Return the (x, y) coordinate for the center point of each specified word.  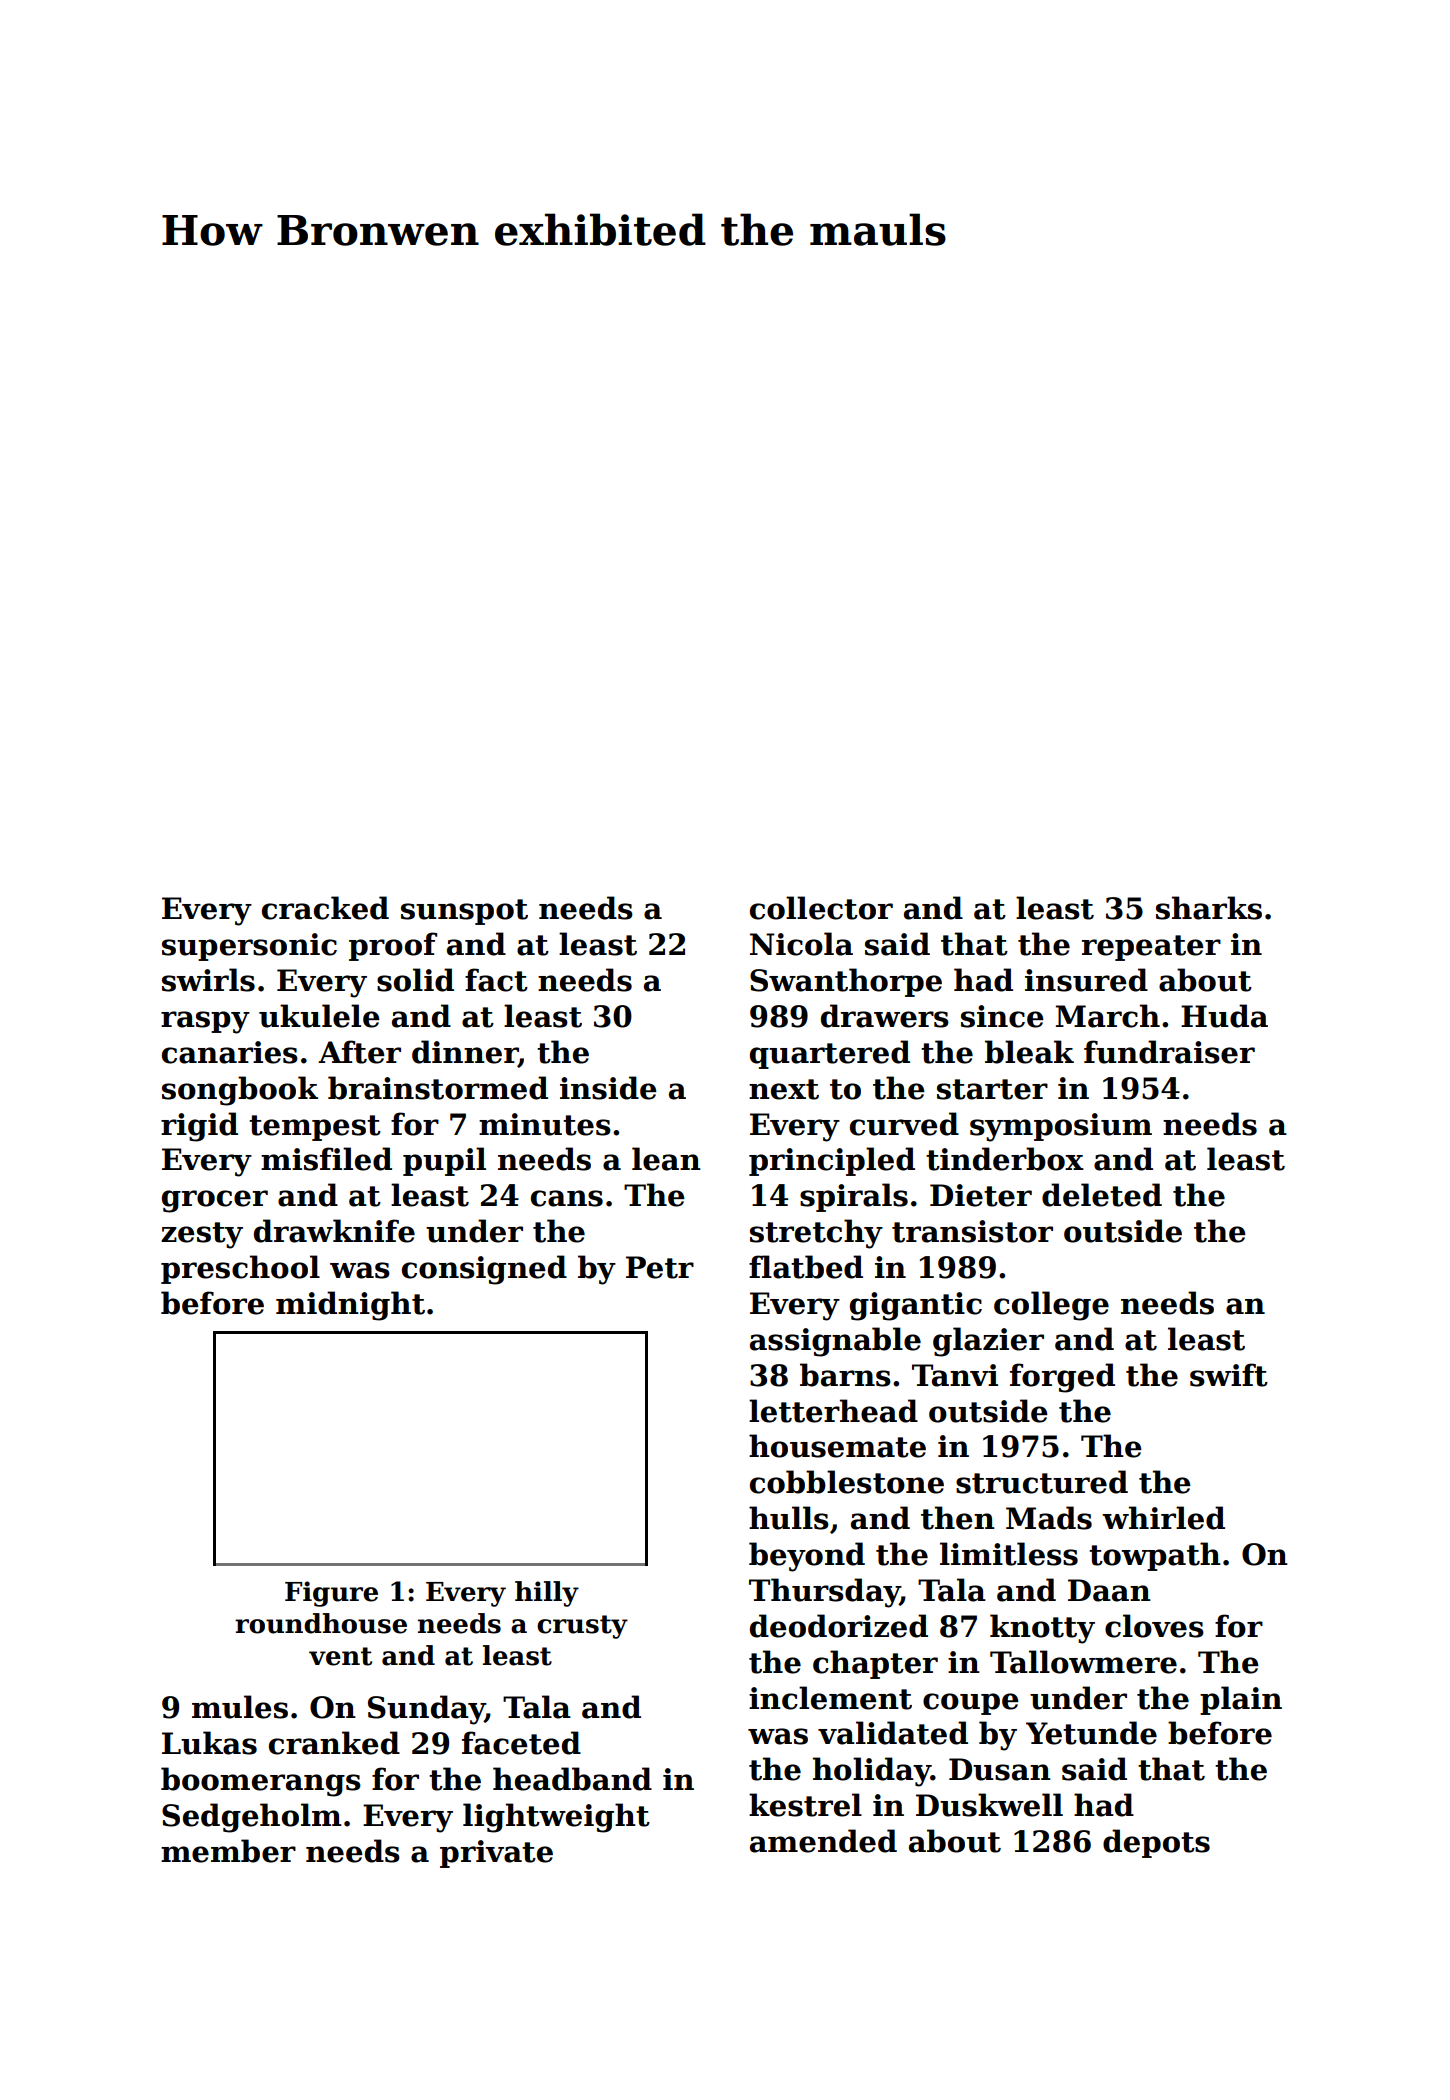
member (228, 1851)
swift (1229, 1375)
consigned (484, 1270)
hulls (789, 1518)
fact (496, 980)
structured (1042, 1482)
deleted (1102, 1195)
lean (666, 1159)
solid (415, 980)
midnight (350, 1306)
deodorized (839, 1626)
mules (240, 1707)
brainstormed (438, 1088)
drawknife (334, 1231)
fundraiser (1169, 1052)
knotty (1042, 1629)
